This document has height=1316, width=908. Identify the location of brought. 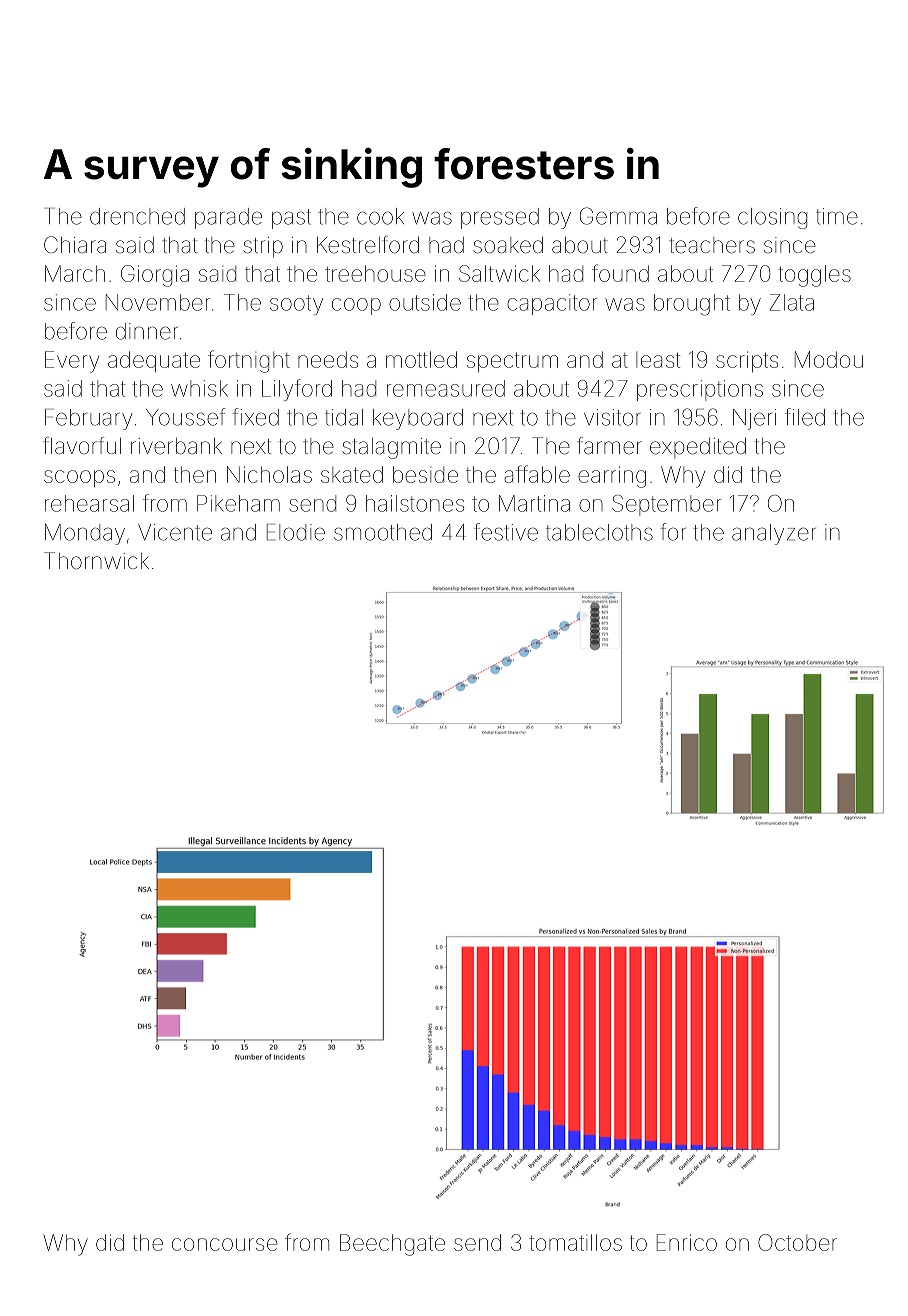
(692, 305).
